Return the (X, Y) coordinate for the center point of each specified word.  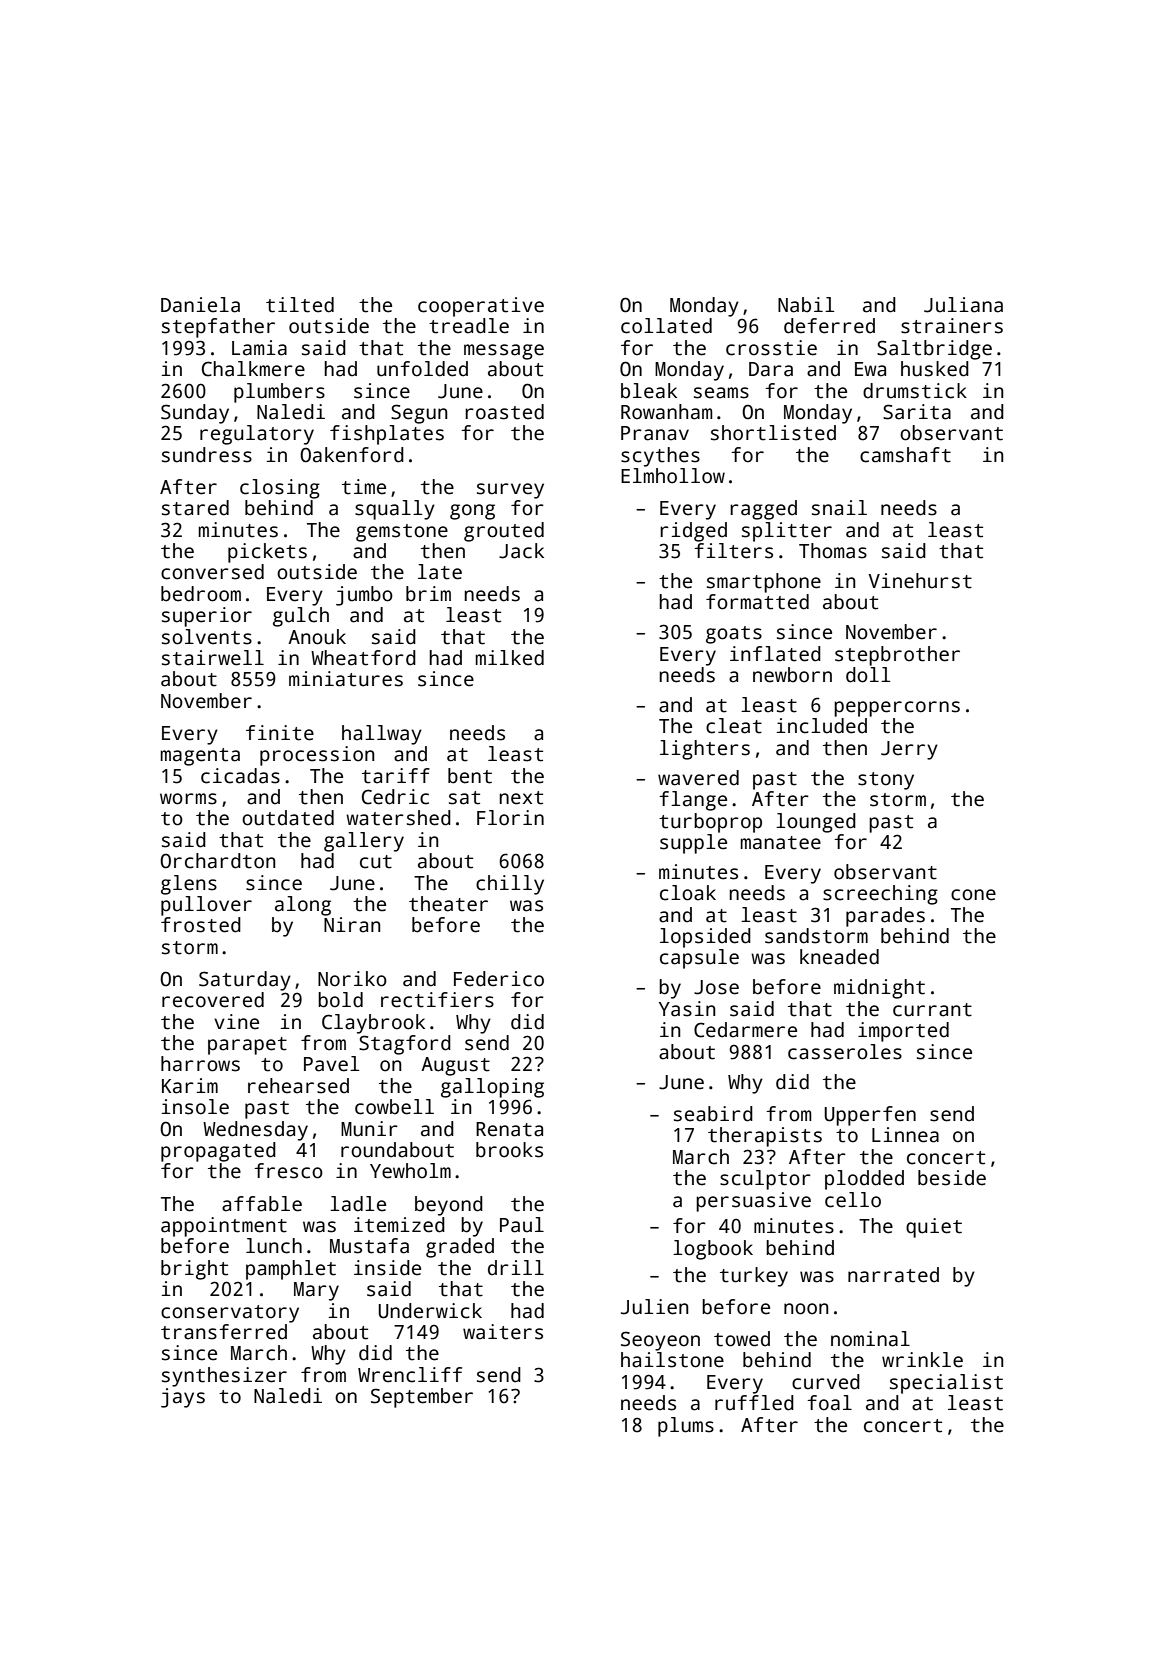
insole (195, 1107)
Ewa (870, 369)
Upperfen (870, 1116)
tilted (300, 305)
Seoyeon (660, 1341)
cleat (734, 726)
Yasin (687, 1009)
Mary (316, 1291)
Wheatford (363, 658)
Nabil (806, 305)
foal (829, 1403)
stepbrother (897, 656)
